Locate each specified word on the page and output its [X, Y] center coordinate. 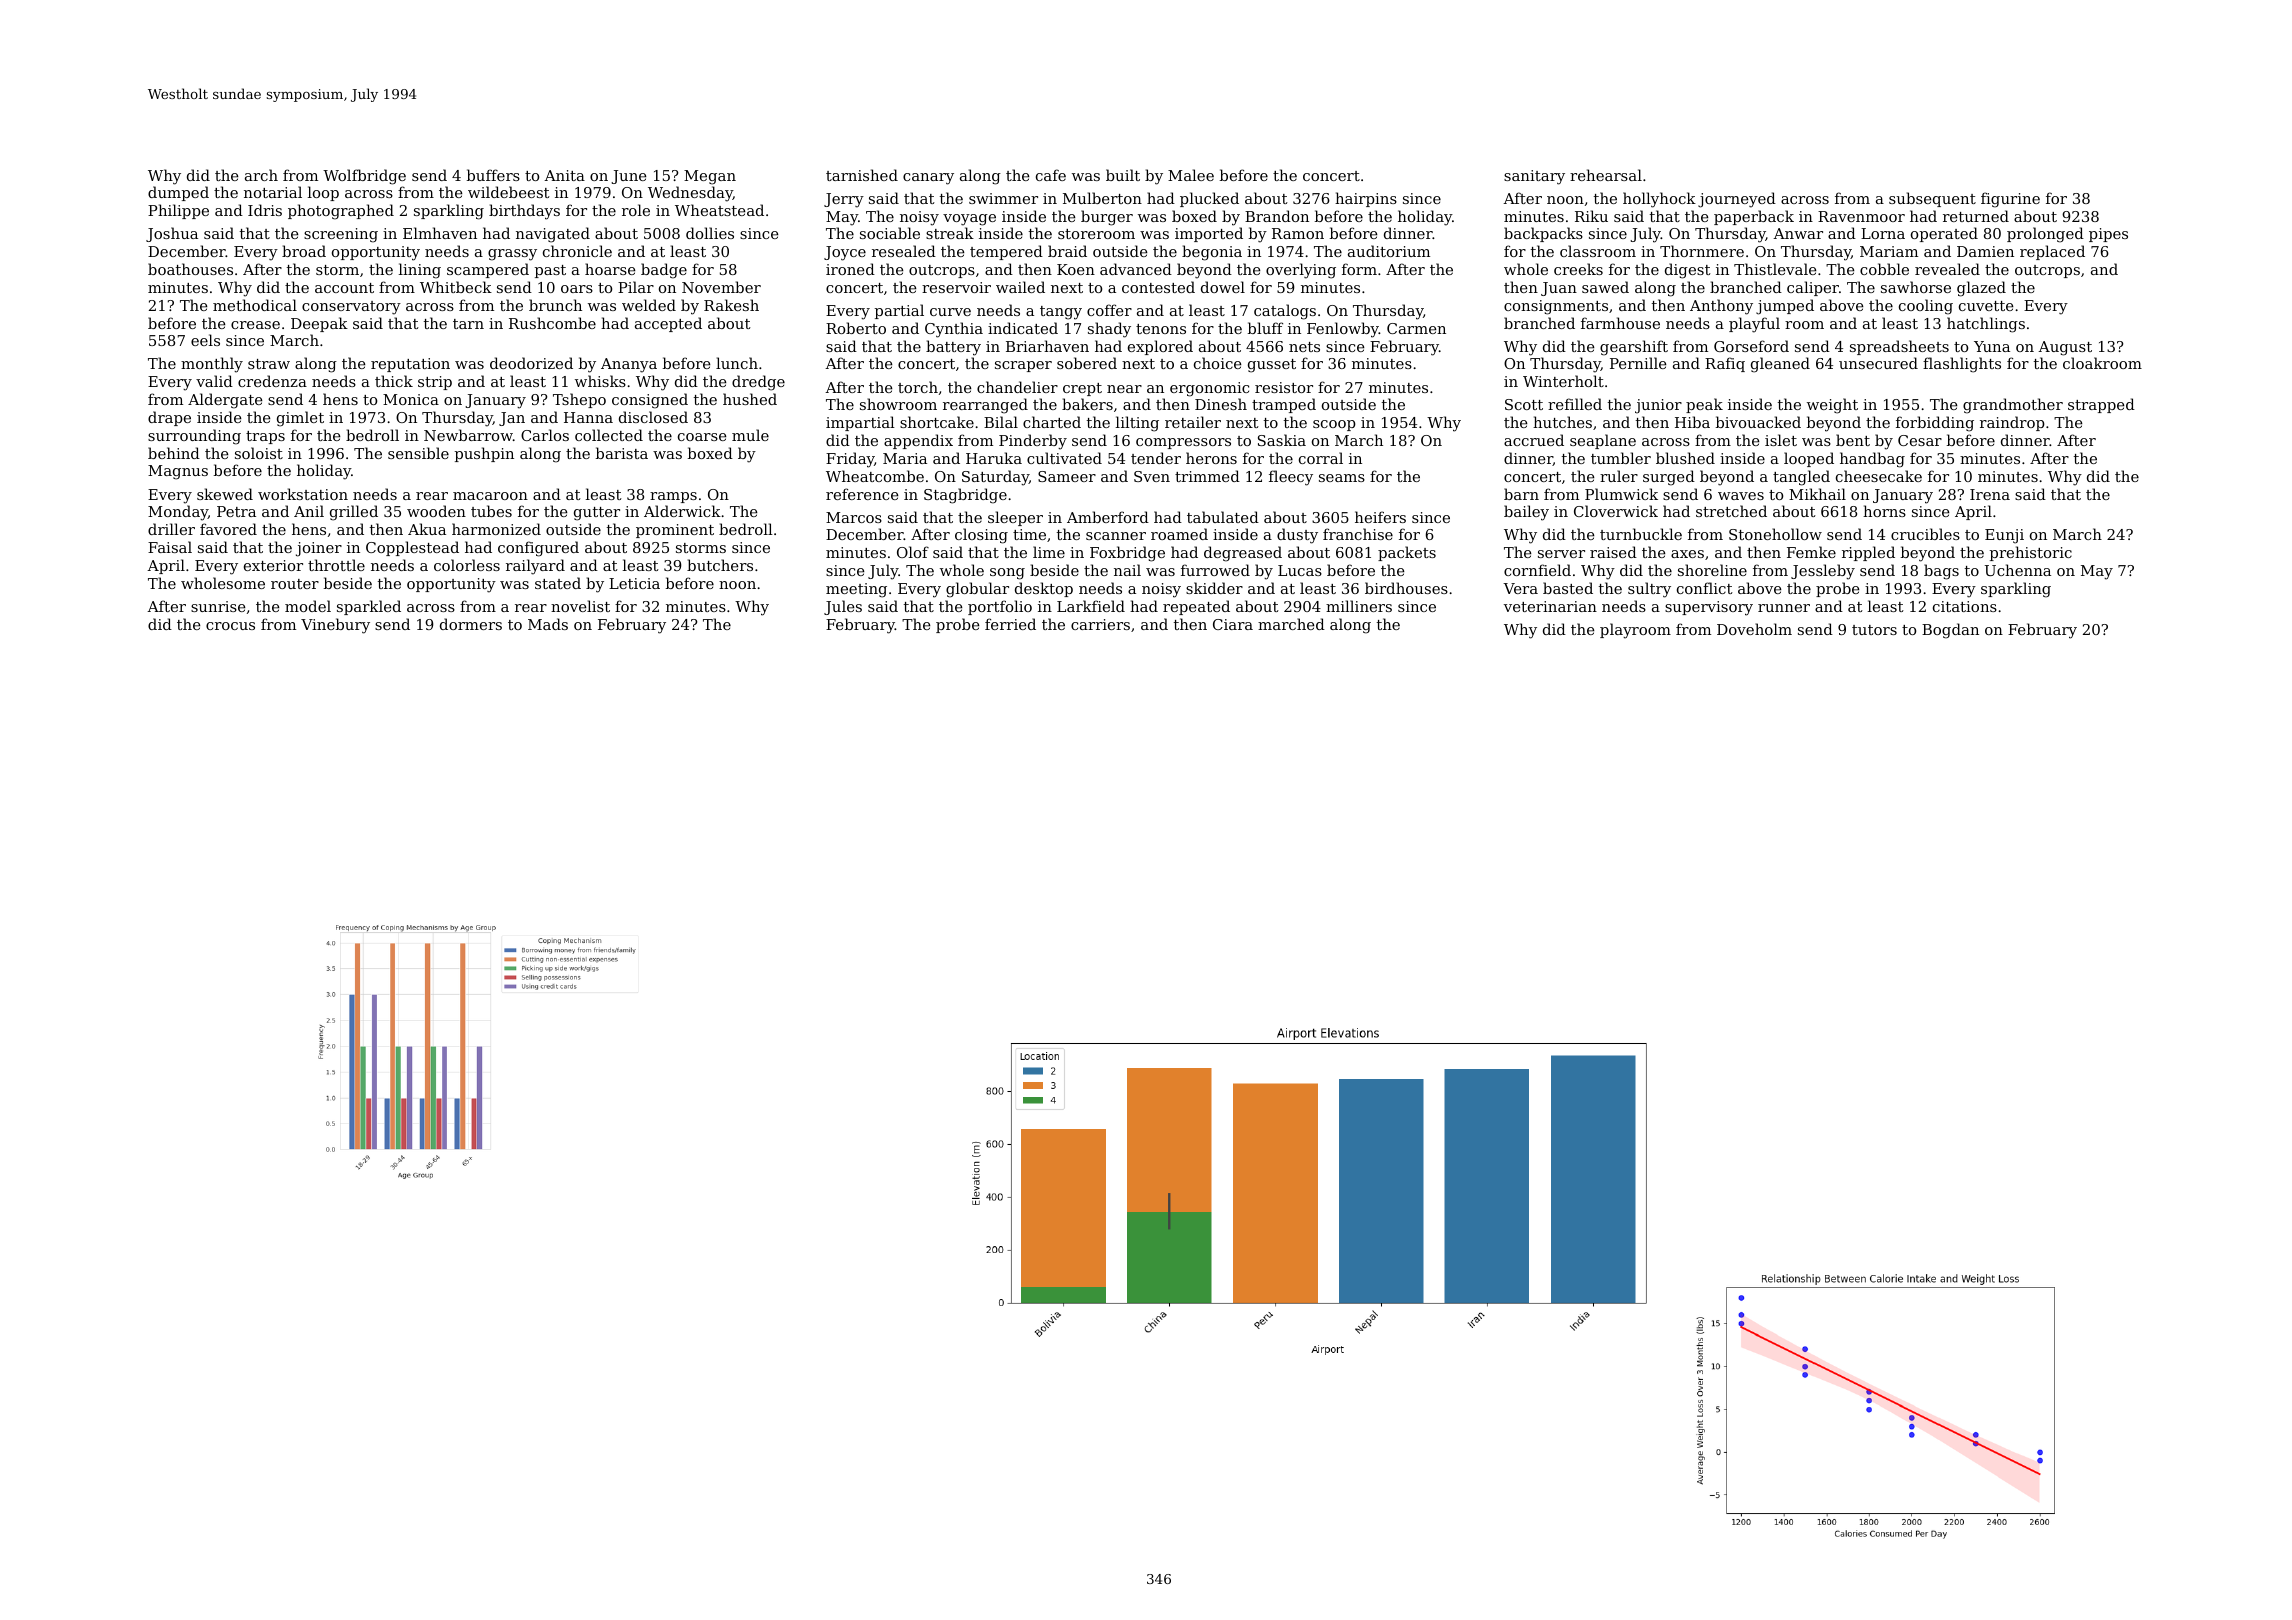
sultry [1649, 590]
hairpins [1366, 199]
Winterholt [1563, 381]
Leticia [634, 583]
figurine [2010, 200]
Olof [913, 552]
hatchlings [1986, 325]
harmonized [496, 529]
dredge [758, 383]
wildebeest [509, 192]
